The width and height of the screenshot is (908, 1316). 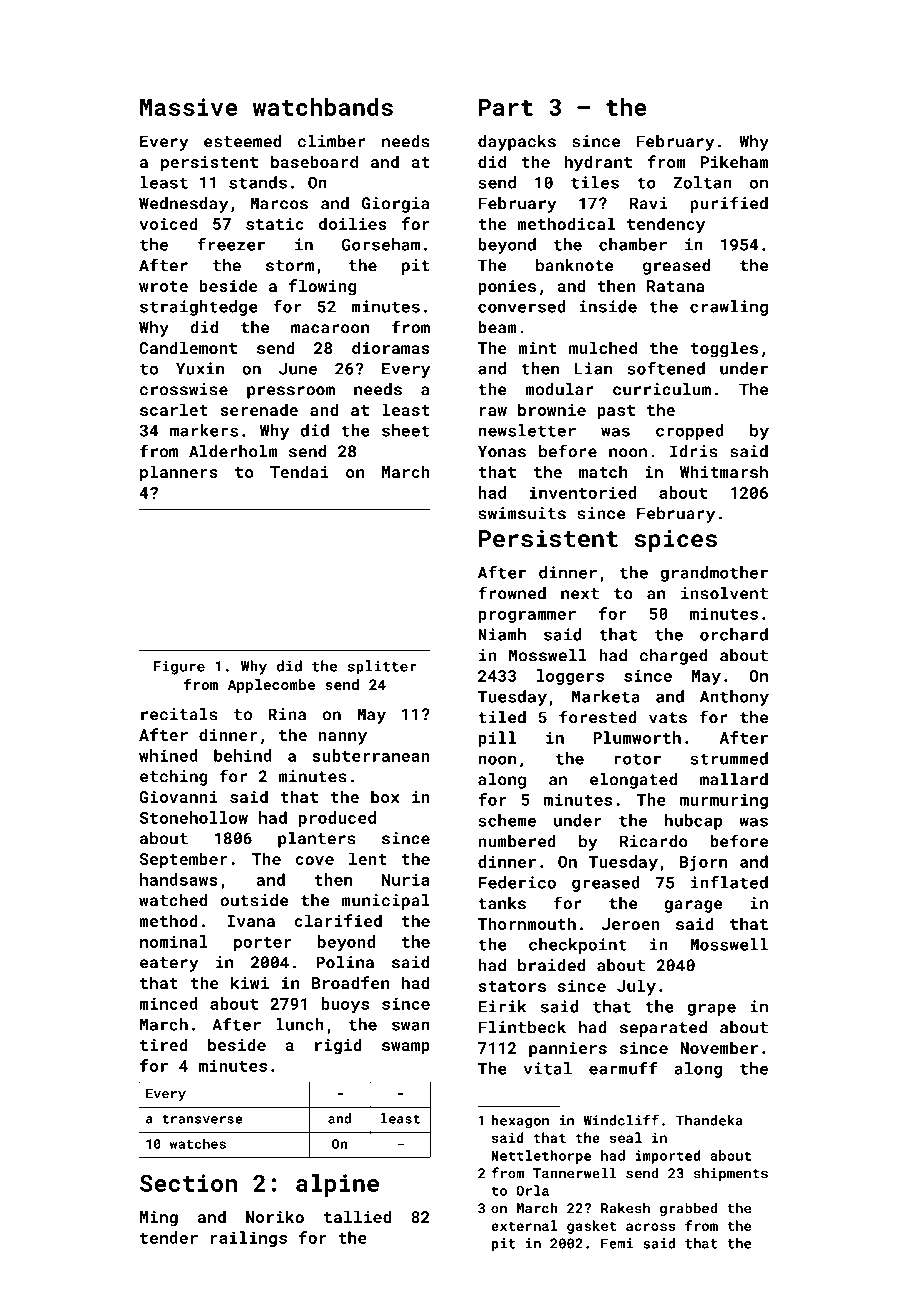 What do you see at coordinates (291, 392) in the screenshot?
I see `pressroom` at bounding box center [291, 392].
